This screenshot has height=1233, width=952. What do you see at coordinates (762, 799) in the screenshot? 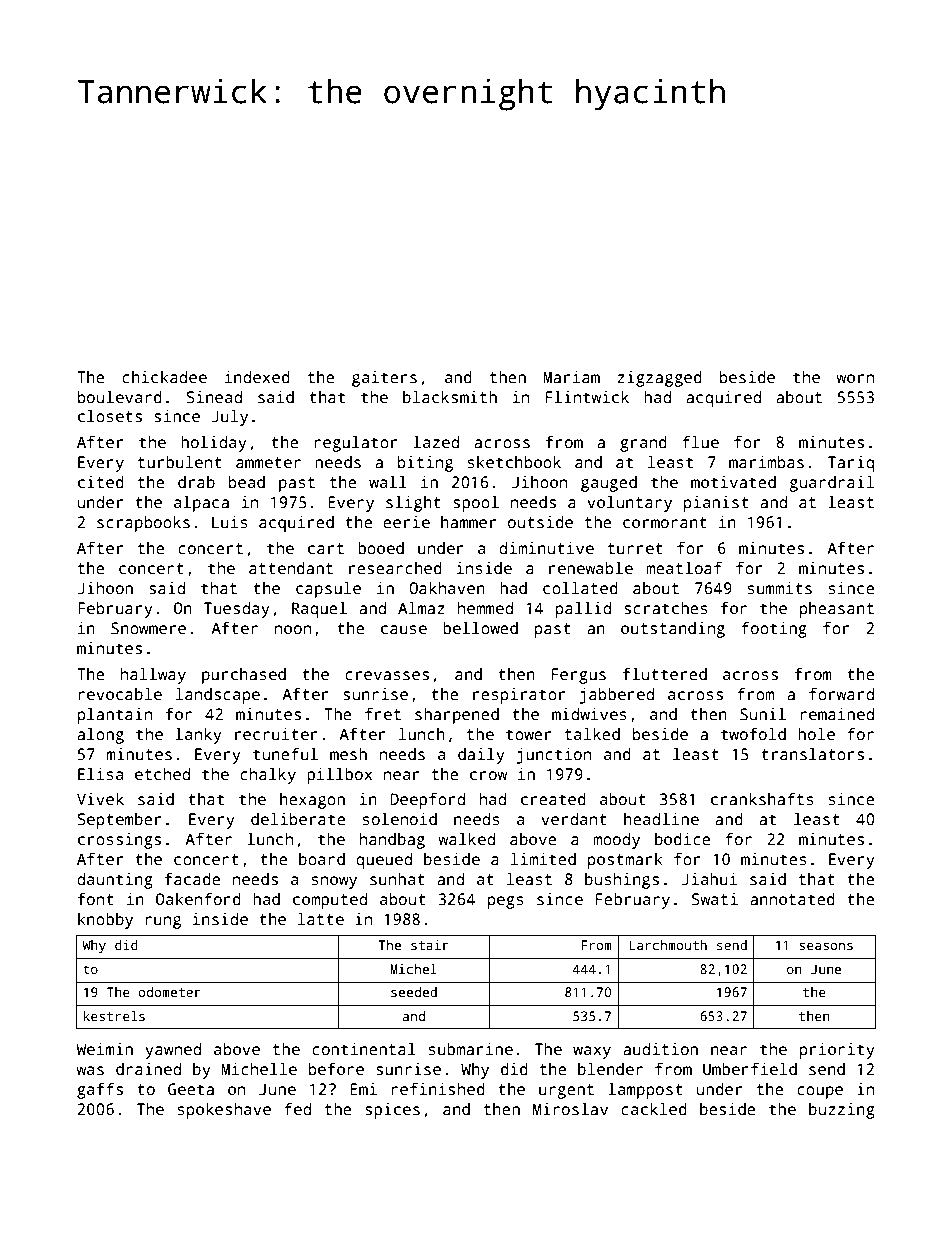
I see `crankshafts` at bounding box center [762, 799].
